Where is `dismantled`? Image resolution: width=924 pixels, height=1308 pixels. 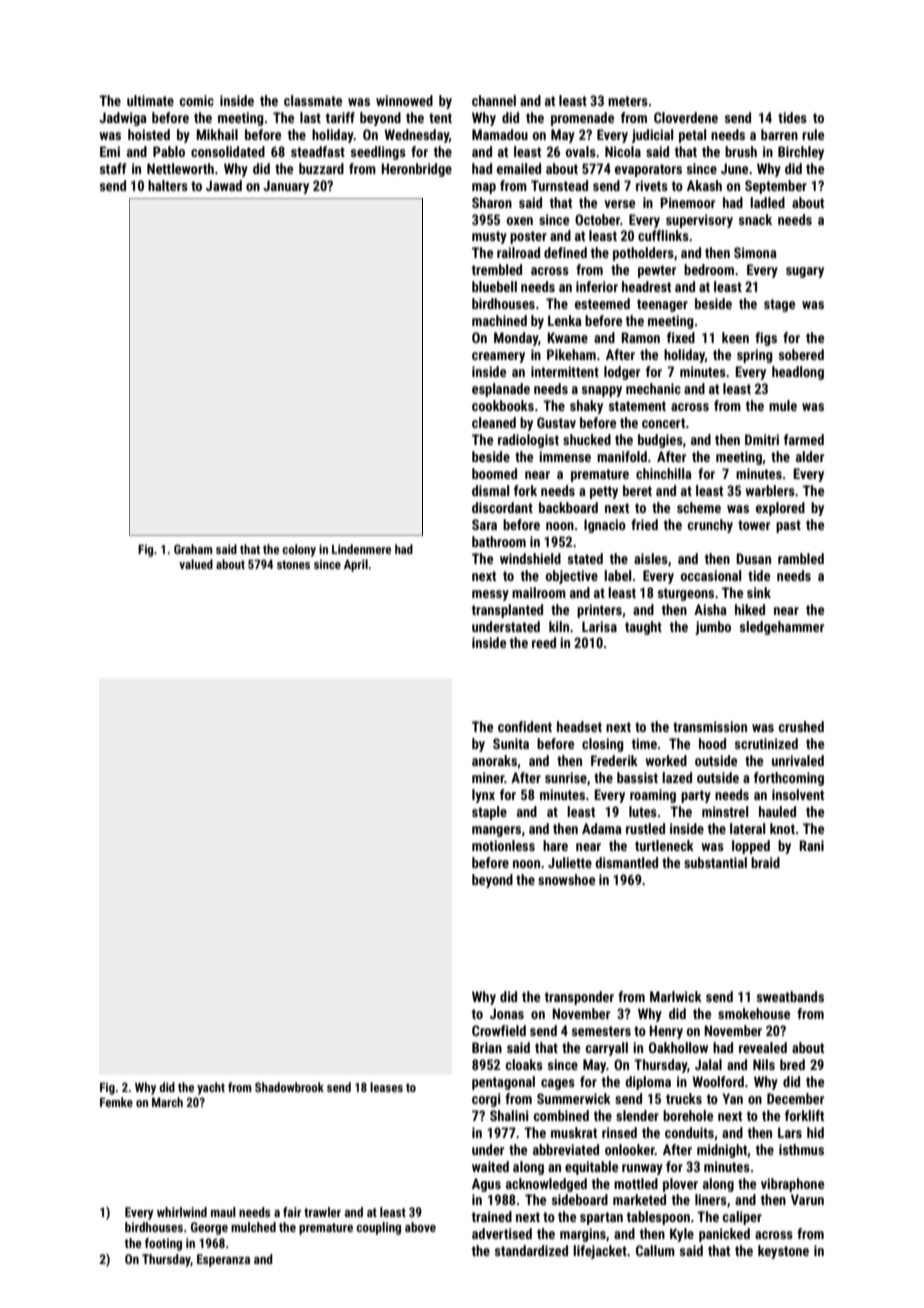 dismantled is located at coordinates (626, 862).
